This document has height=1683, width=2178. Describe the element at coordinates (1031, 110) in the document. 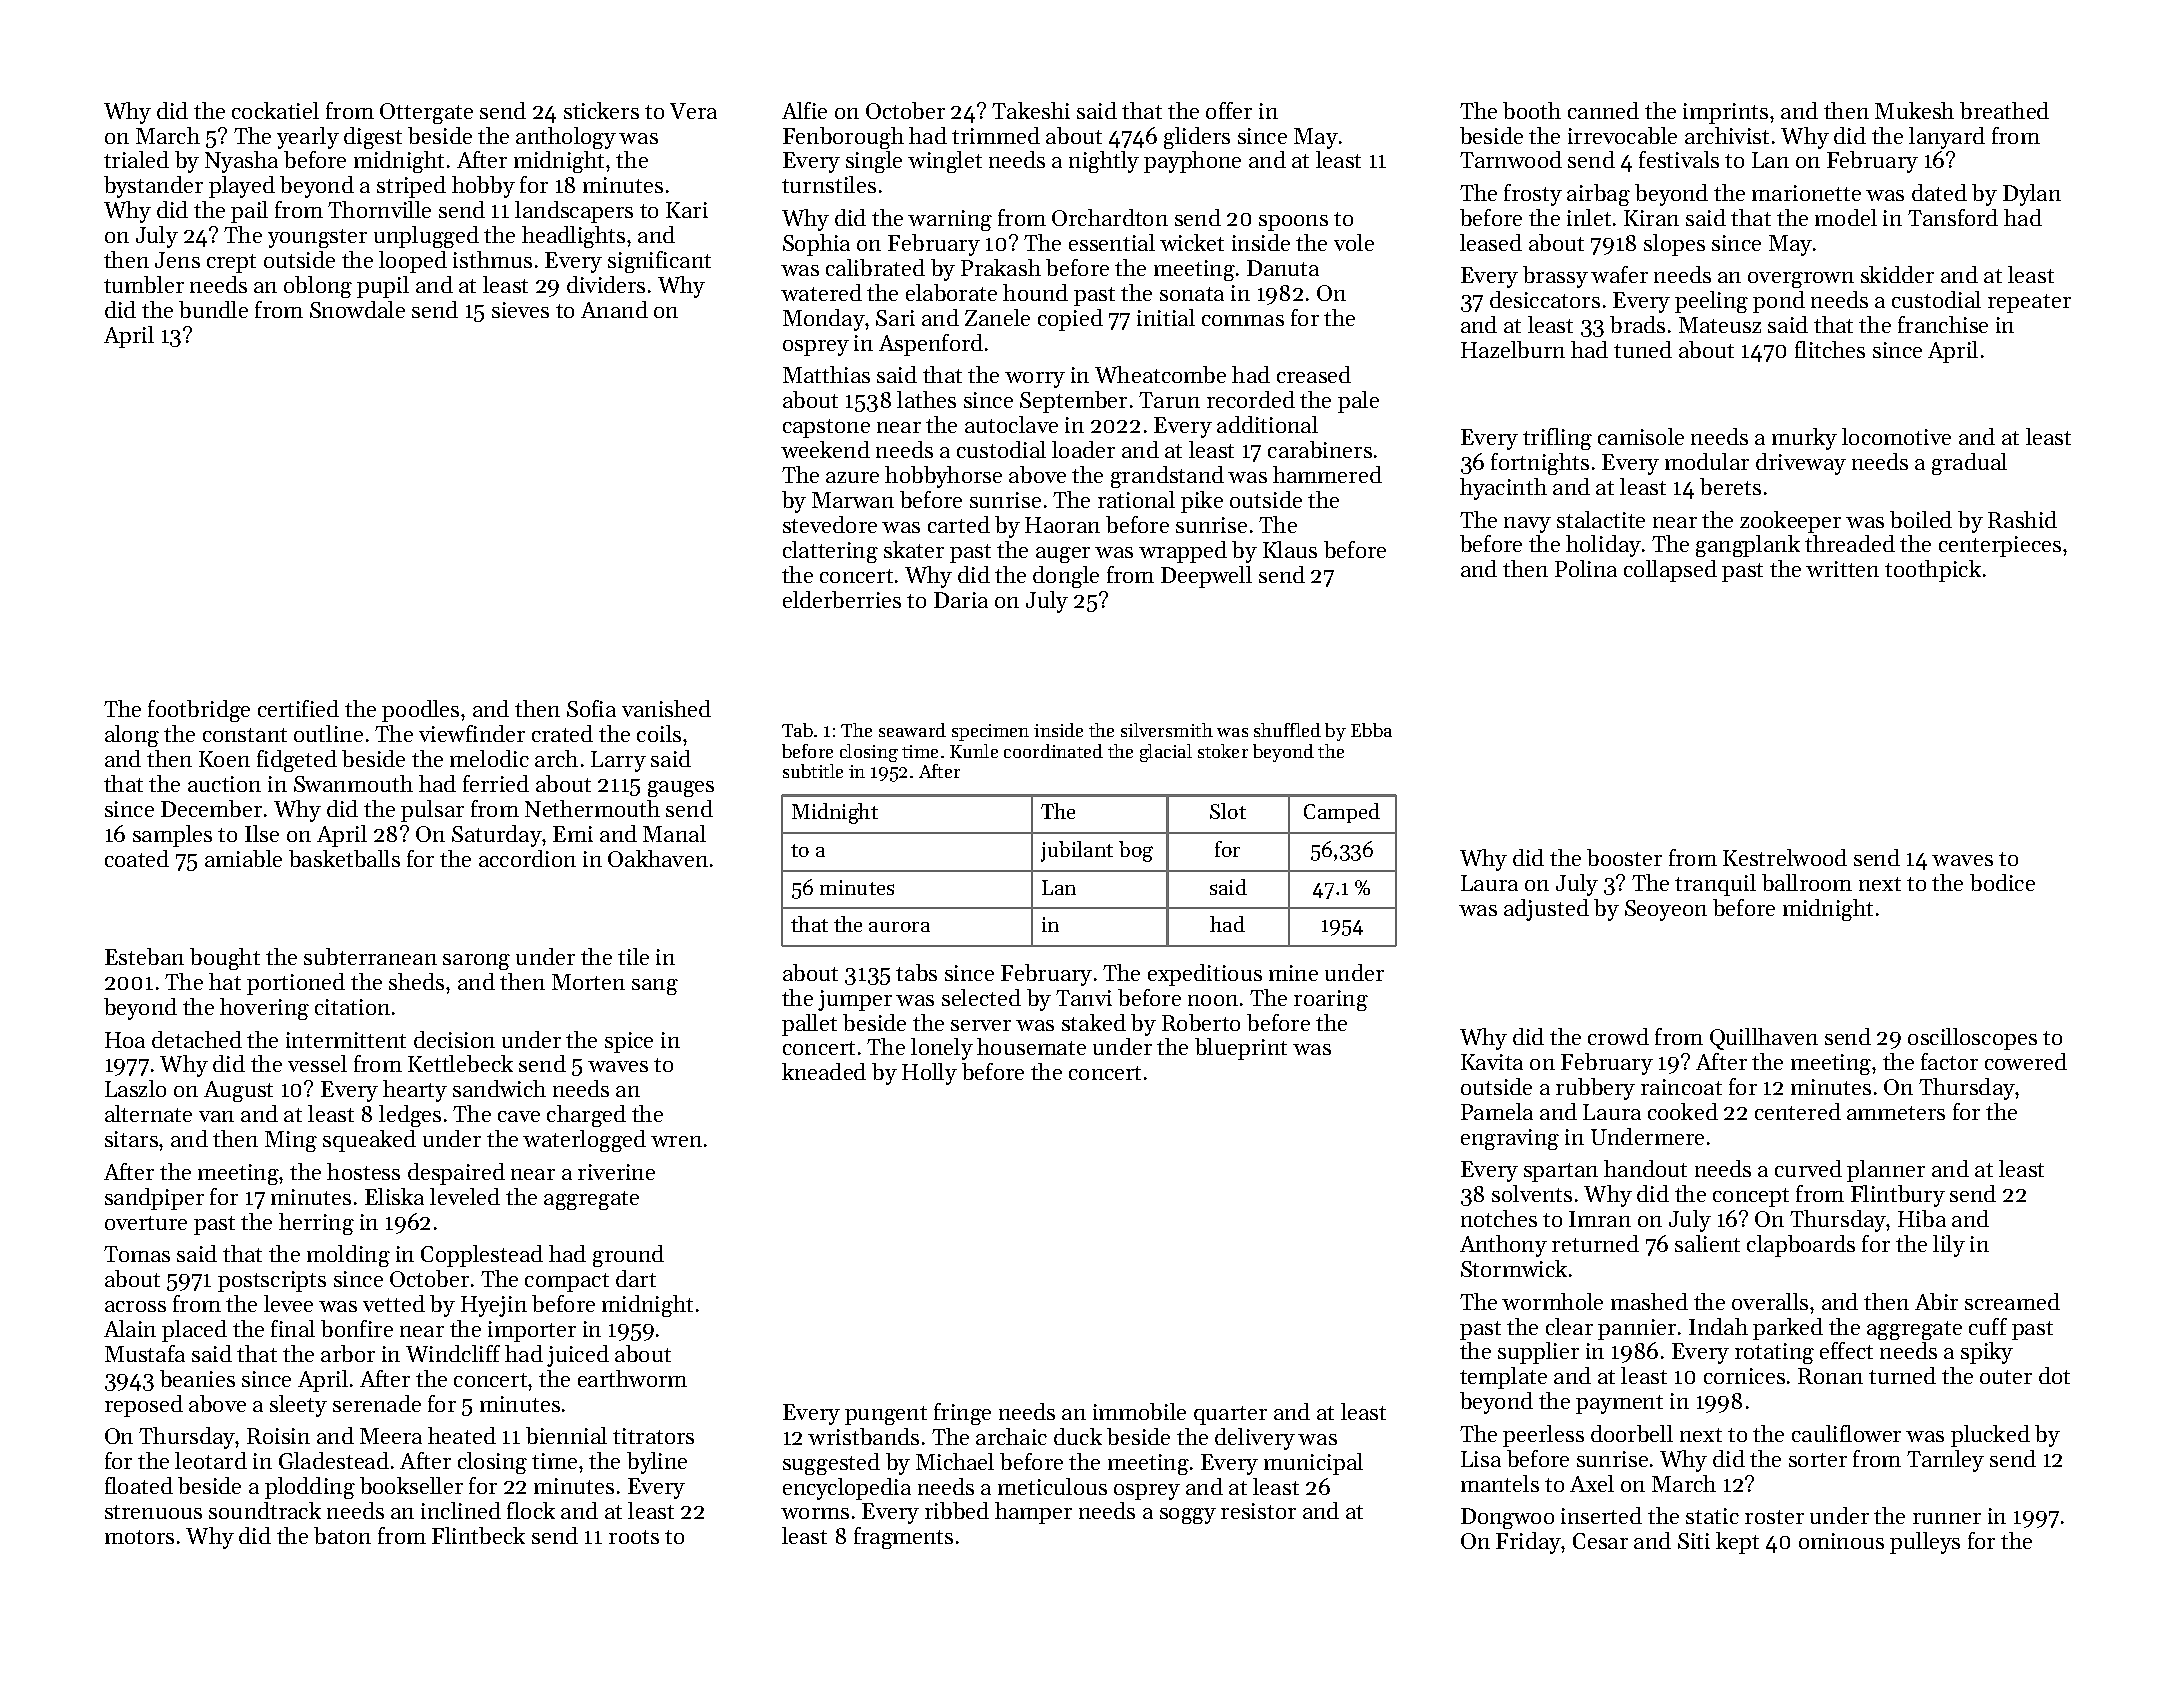

I see `Takeshi` at that location.
